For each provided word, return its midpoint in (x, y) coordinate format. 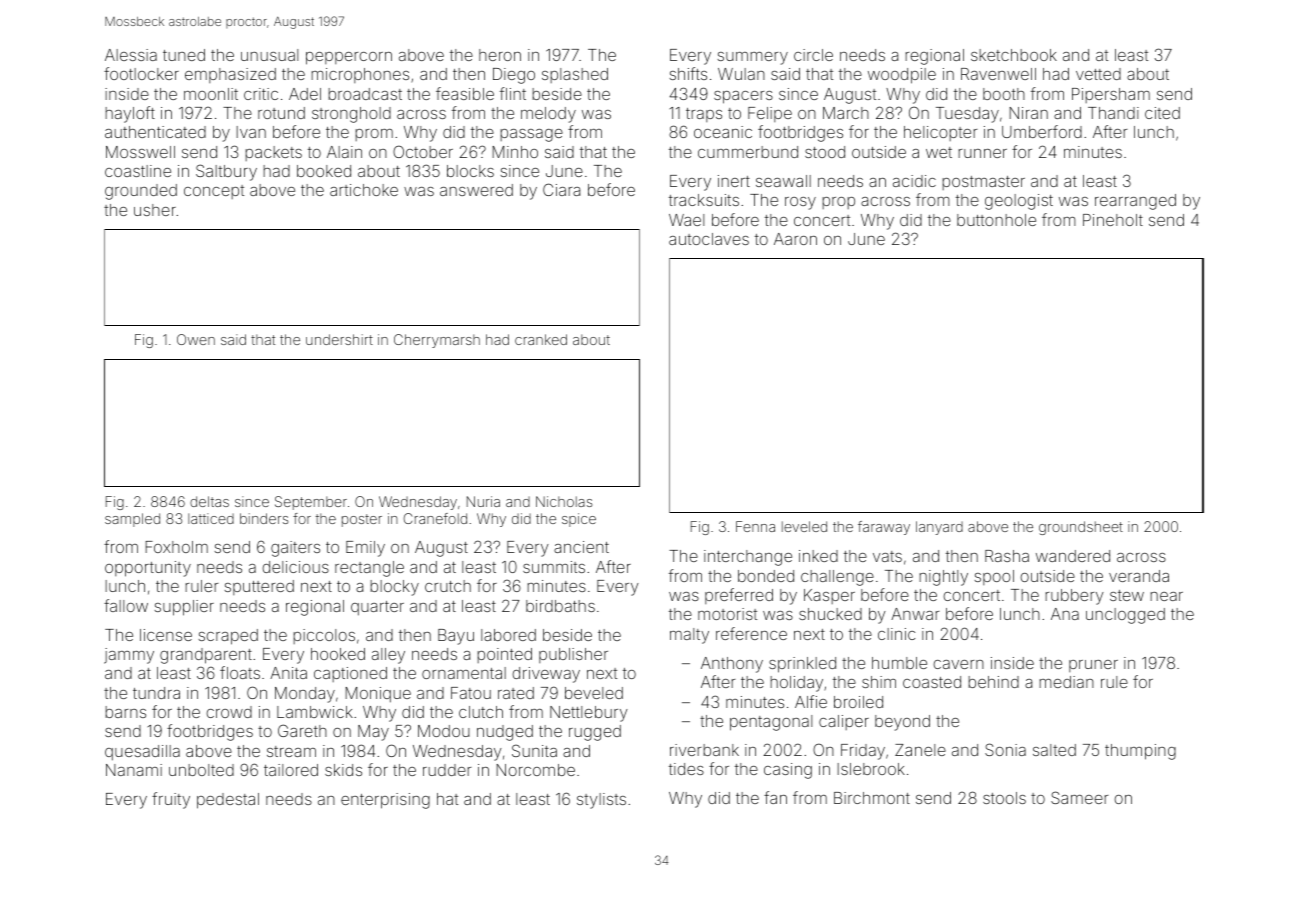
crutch (448, 586)
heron (500, 55)
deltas (209, 501)
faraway (884, 528)
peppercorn (349, 58)
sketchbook (1014, 55)
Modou (444, 731)
